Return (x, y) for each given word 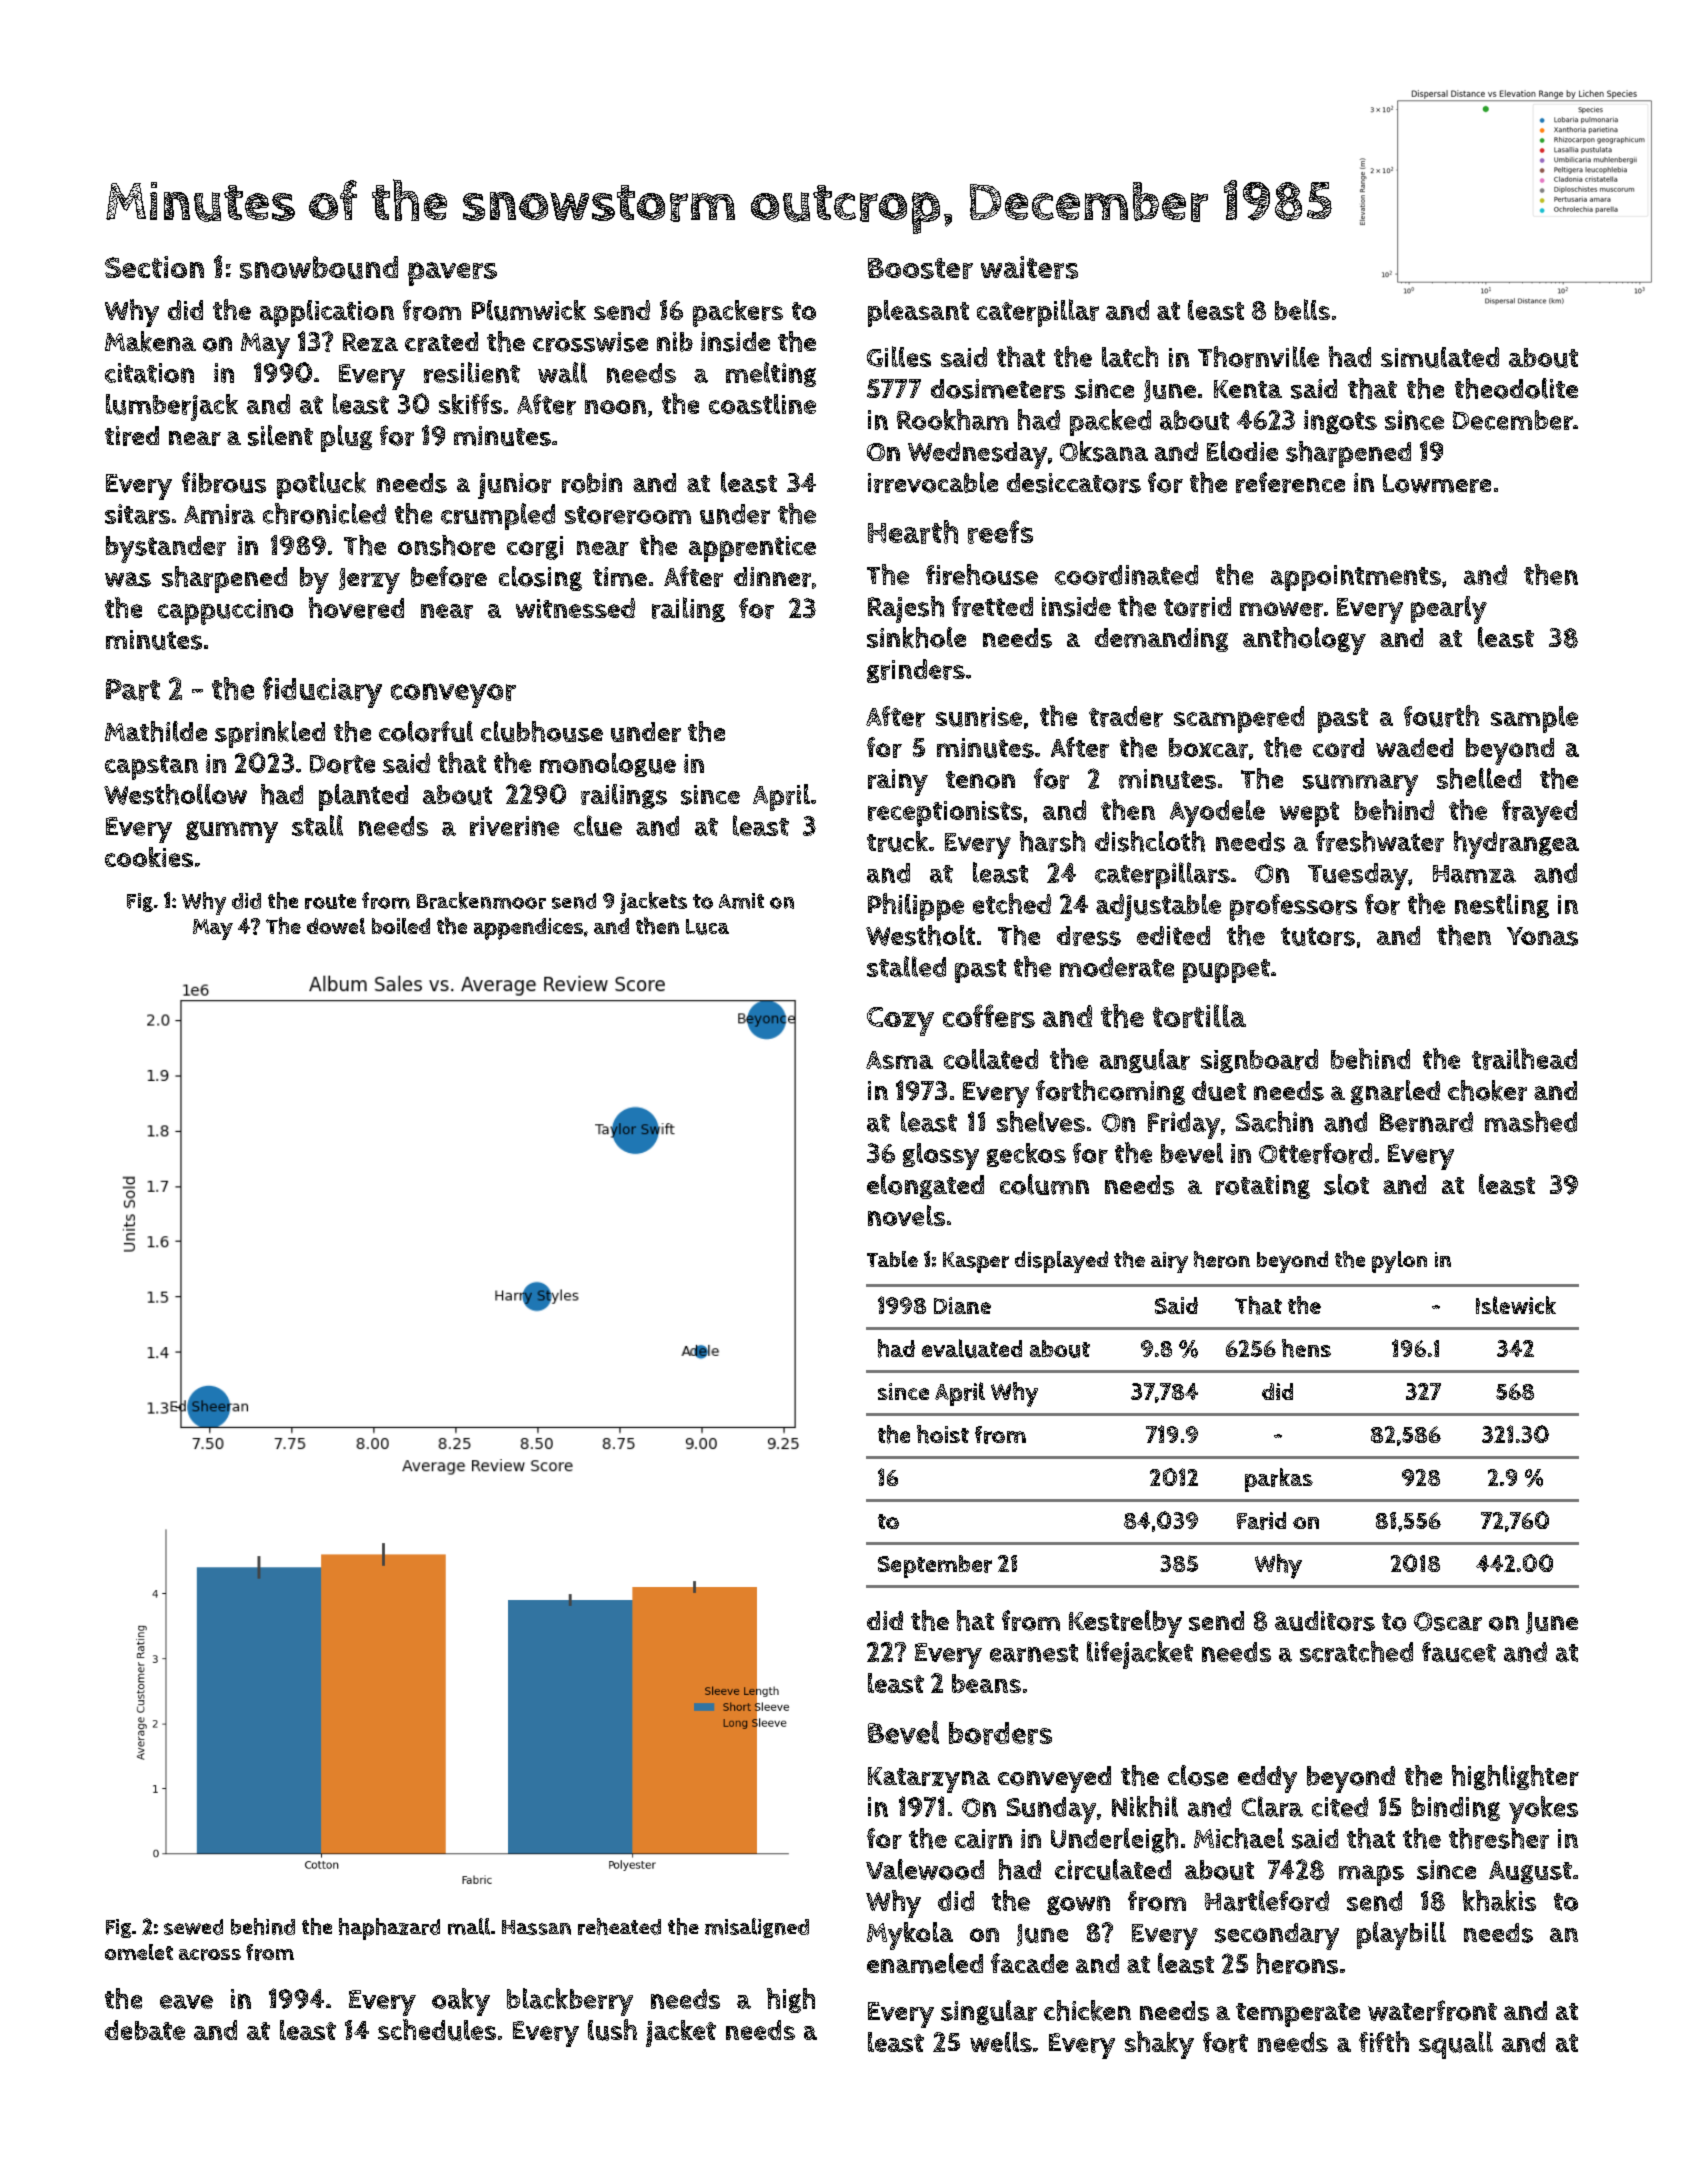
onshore (446, 545)
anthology (1304, 641)
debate (145, 2030)
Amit (741, 901)
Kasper (976, 1262)
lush (612, 2030)
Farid (1261, 1521)
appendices (528, 929)
